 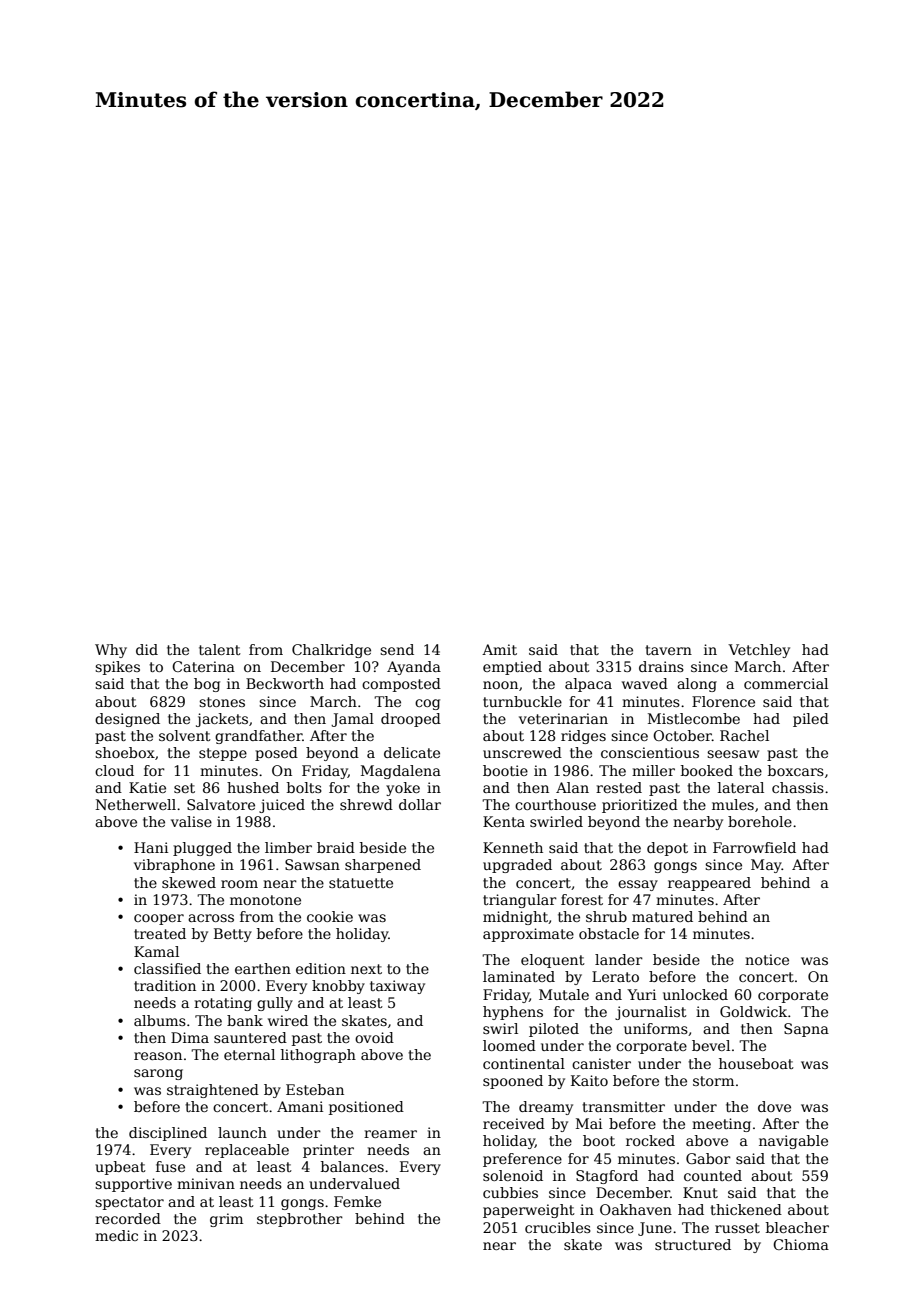 What do you see at coordinates (114, 770) in the screenshot?
I see `cloud` at bounding box center [114, 770].
